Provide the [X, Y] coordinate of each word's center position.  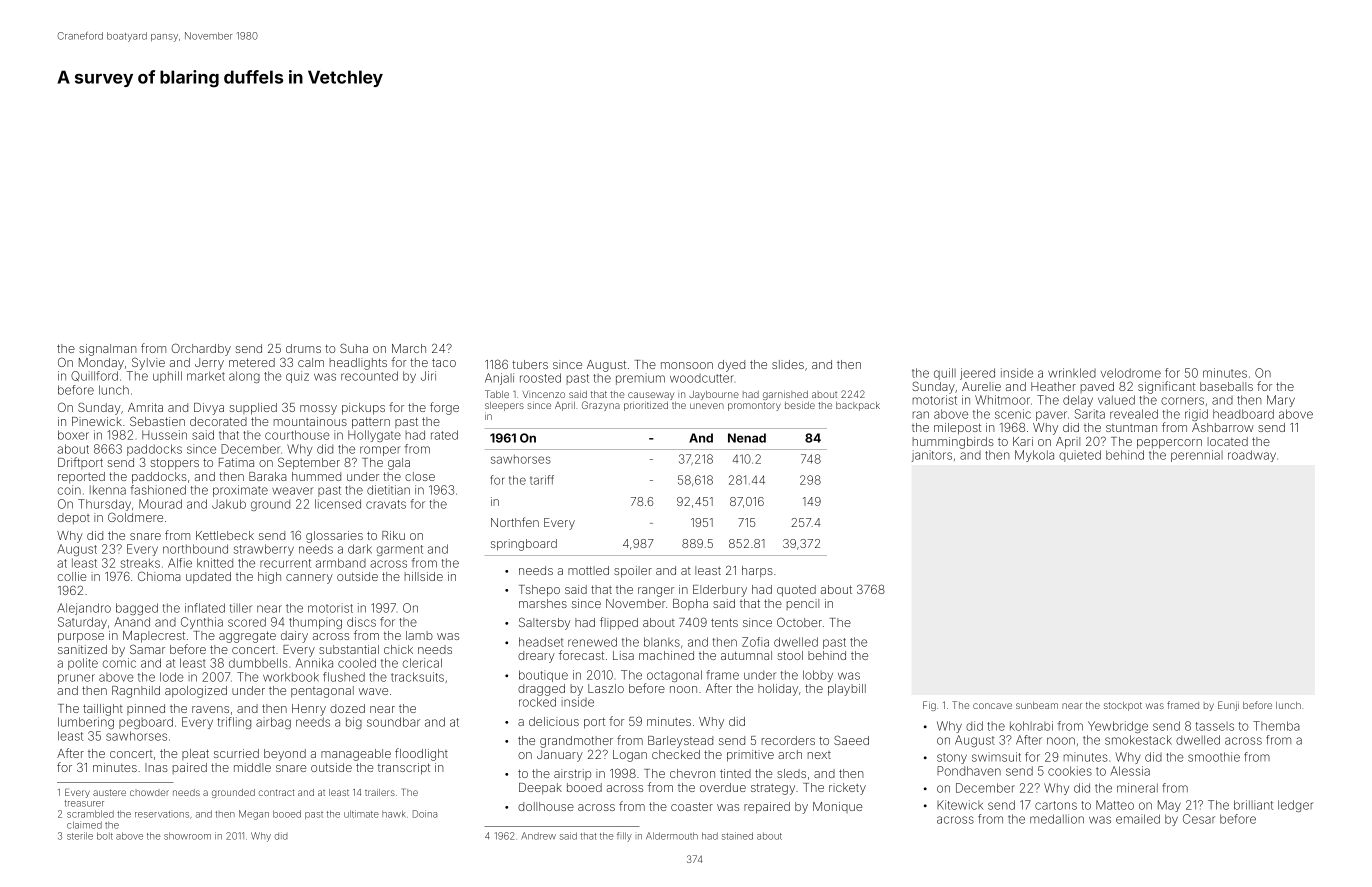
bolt [105, 836]
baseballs [1226, 386]
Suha [354, 348]
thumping [315, 623]
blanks [662, 642]
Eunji [1228, 706]
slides [788, 364]
